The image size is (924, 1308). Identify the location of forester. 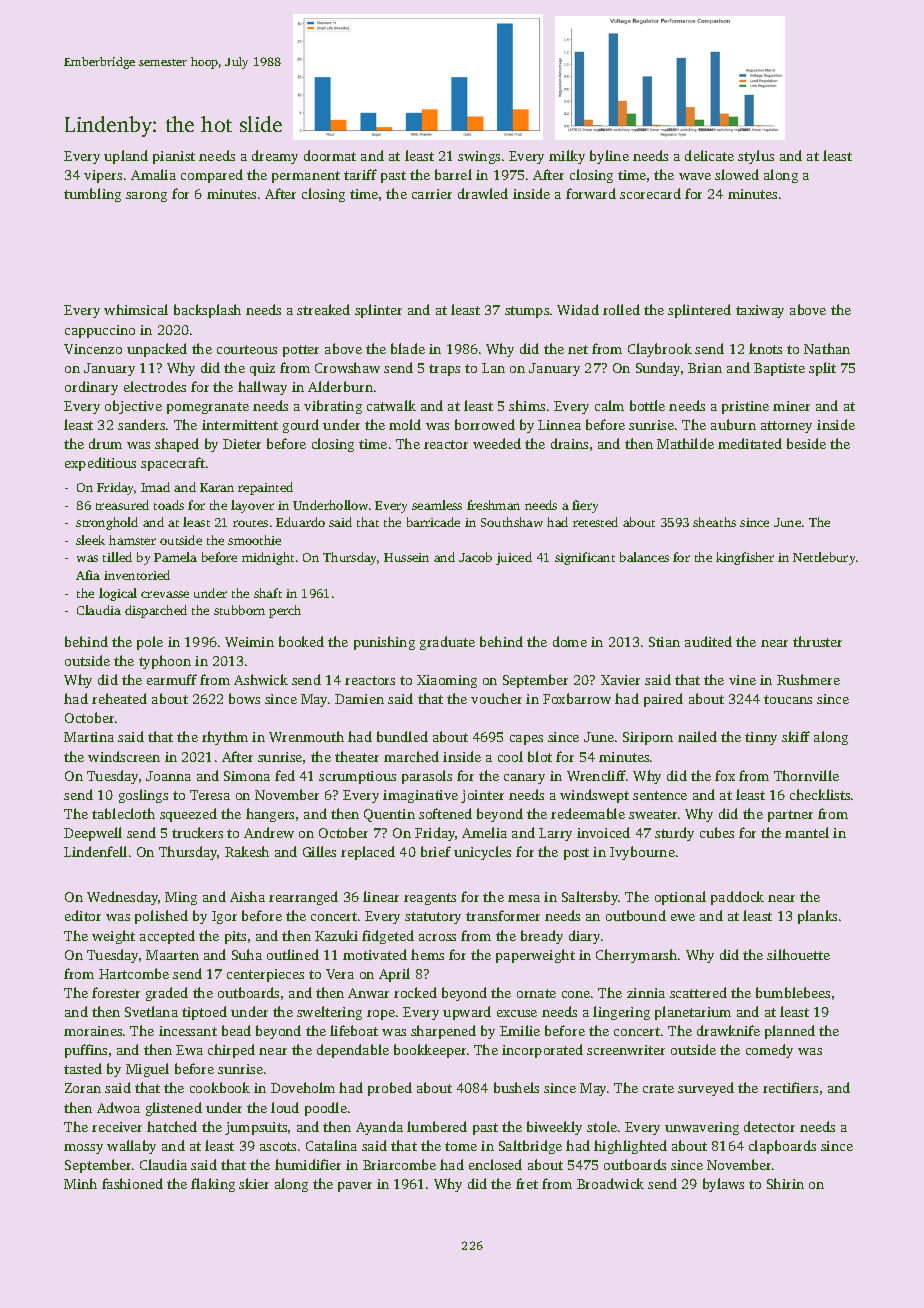
(116, 992).
